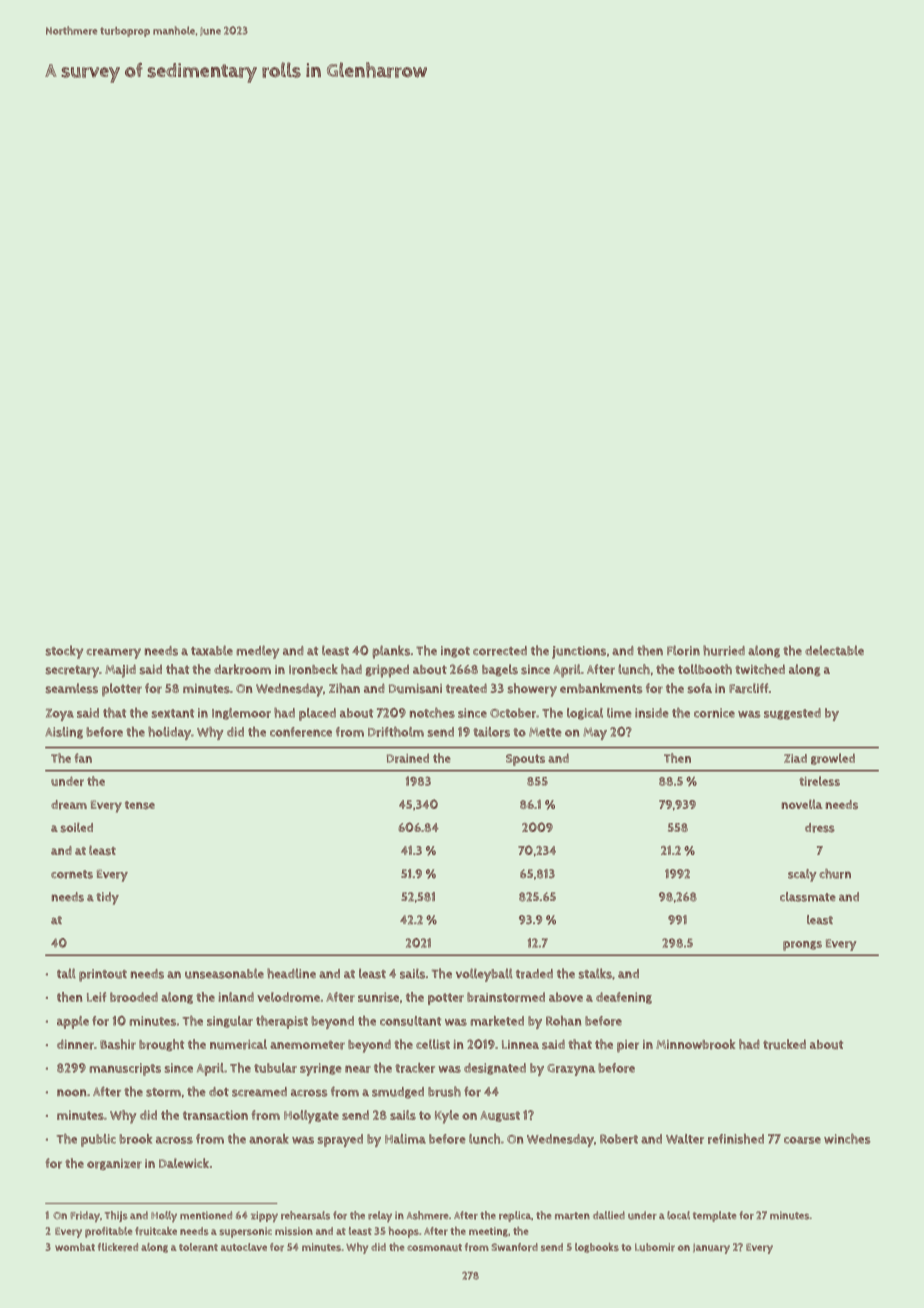 This screenshot has height=1308, width=924. What do you see at coordinates (224, 973) in the screenshot?
I see `unseasonable` at bounding box center [224, 973].
